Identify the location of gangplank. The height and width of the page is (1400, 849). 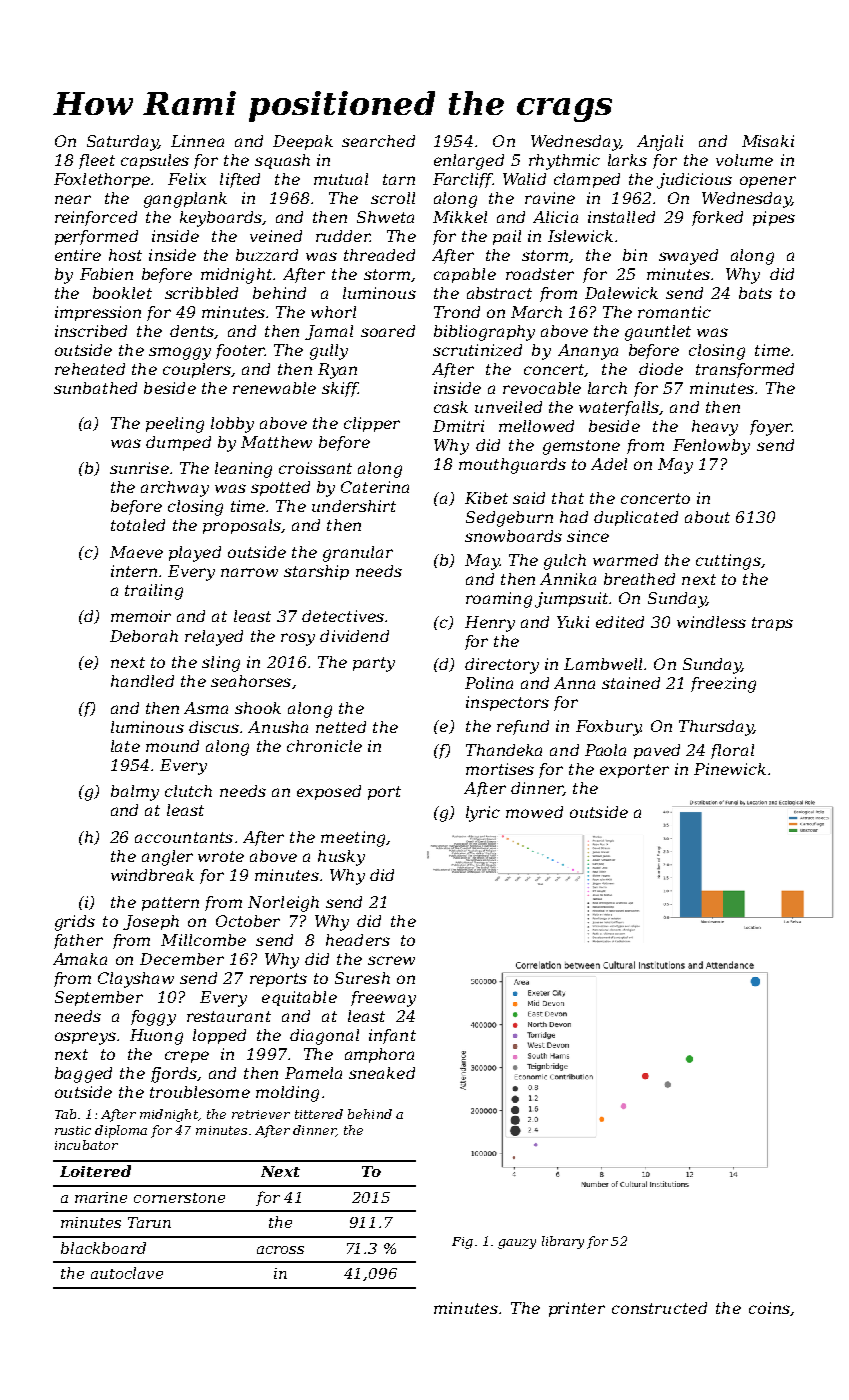
(185, 200).
